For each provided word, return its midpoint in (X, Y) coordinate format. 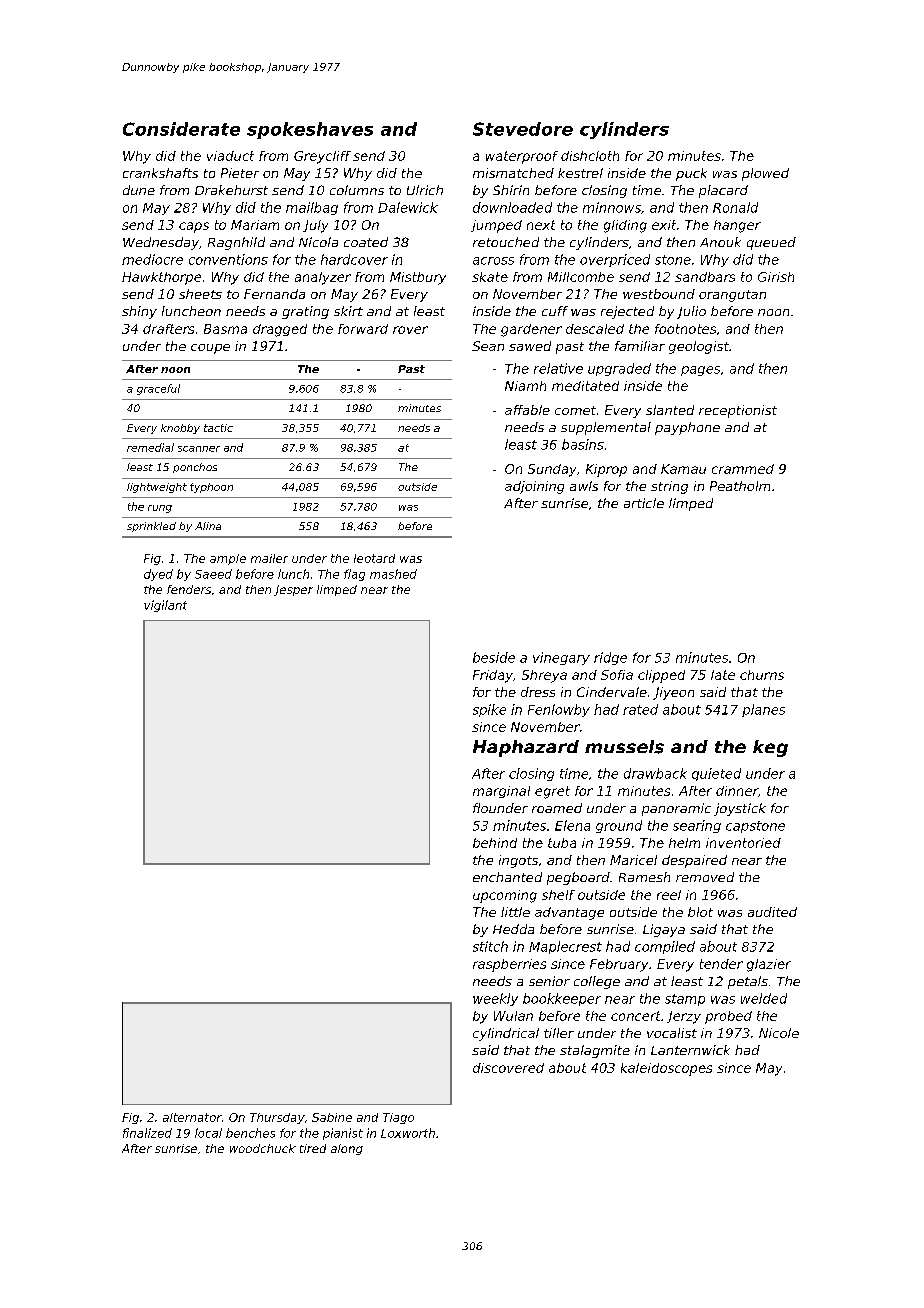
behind (495, 843)
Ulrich (425, 190)
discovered (508, 1068)
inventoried (743, 843)
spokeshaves (310, 130)
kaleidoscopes (666, 1069)
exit (664, 225)
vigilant (165, 606)
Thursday (277, 1118)
